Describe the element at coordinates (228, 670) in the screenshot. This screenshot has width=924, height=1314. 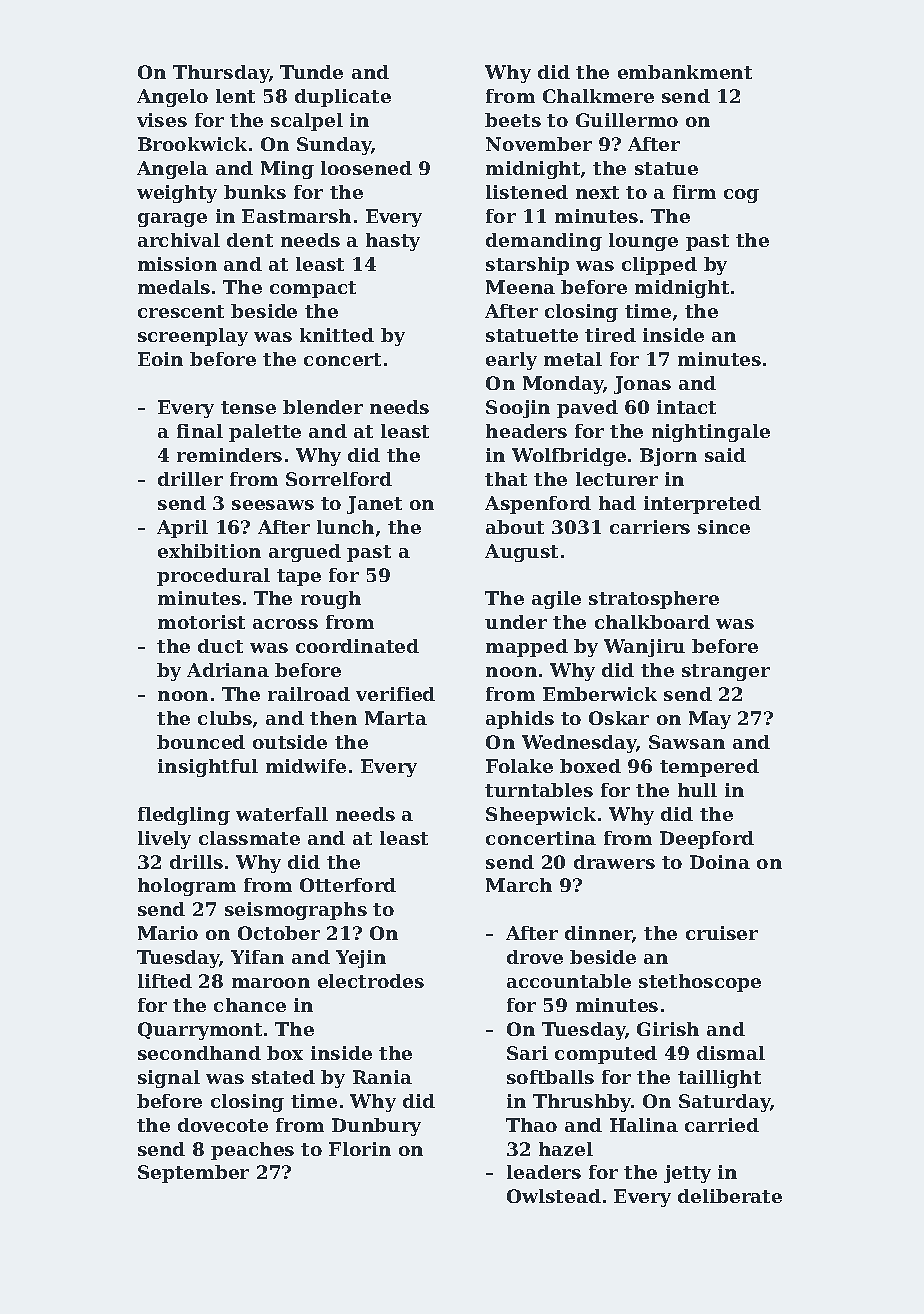
I see `Adriana` at that location.
